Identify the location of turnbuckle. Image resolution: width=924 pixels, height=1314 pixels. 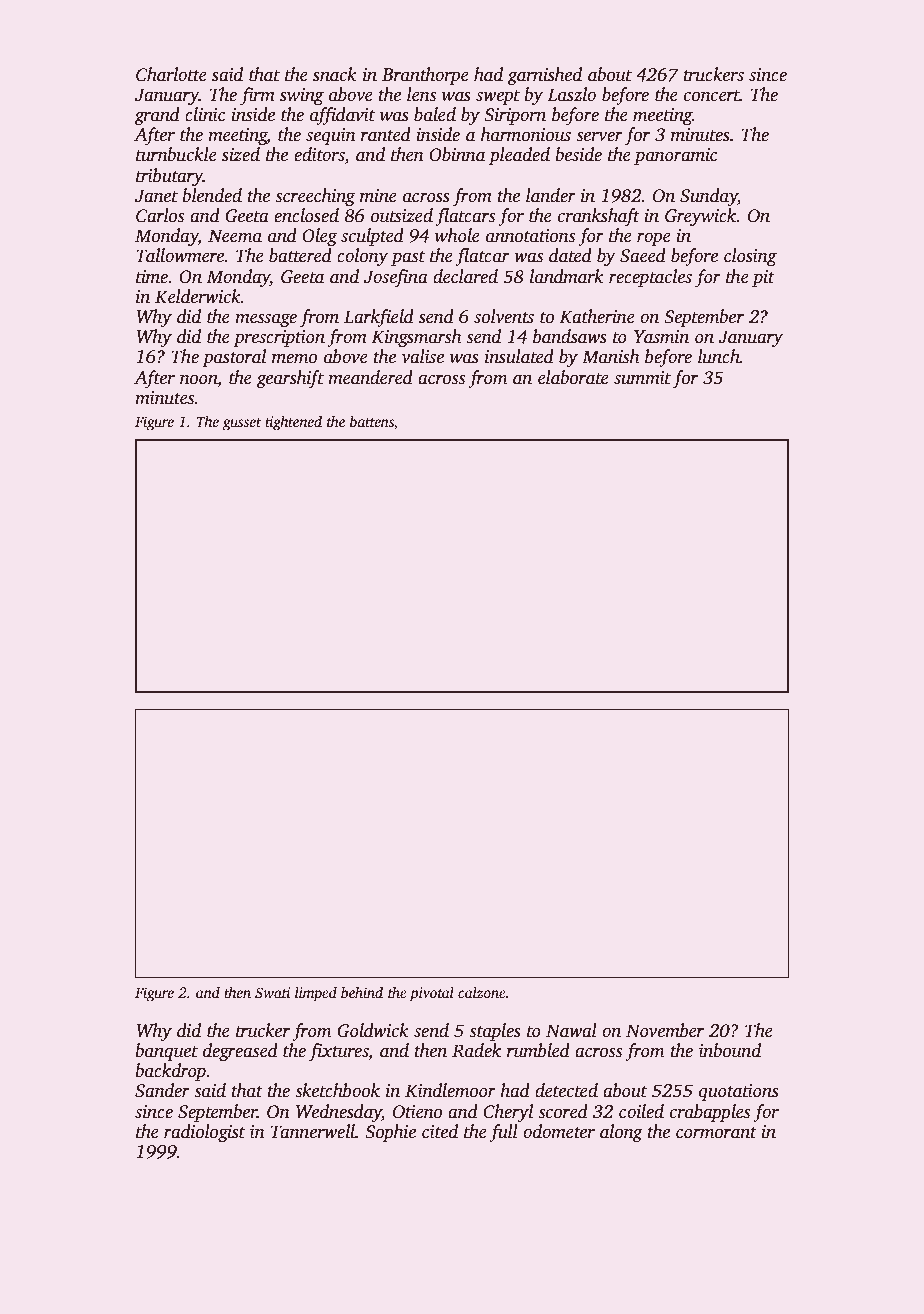
(176, 154).
